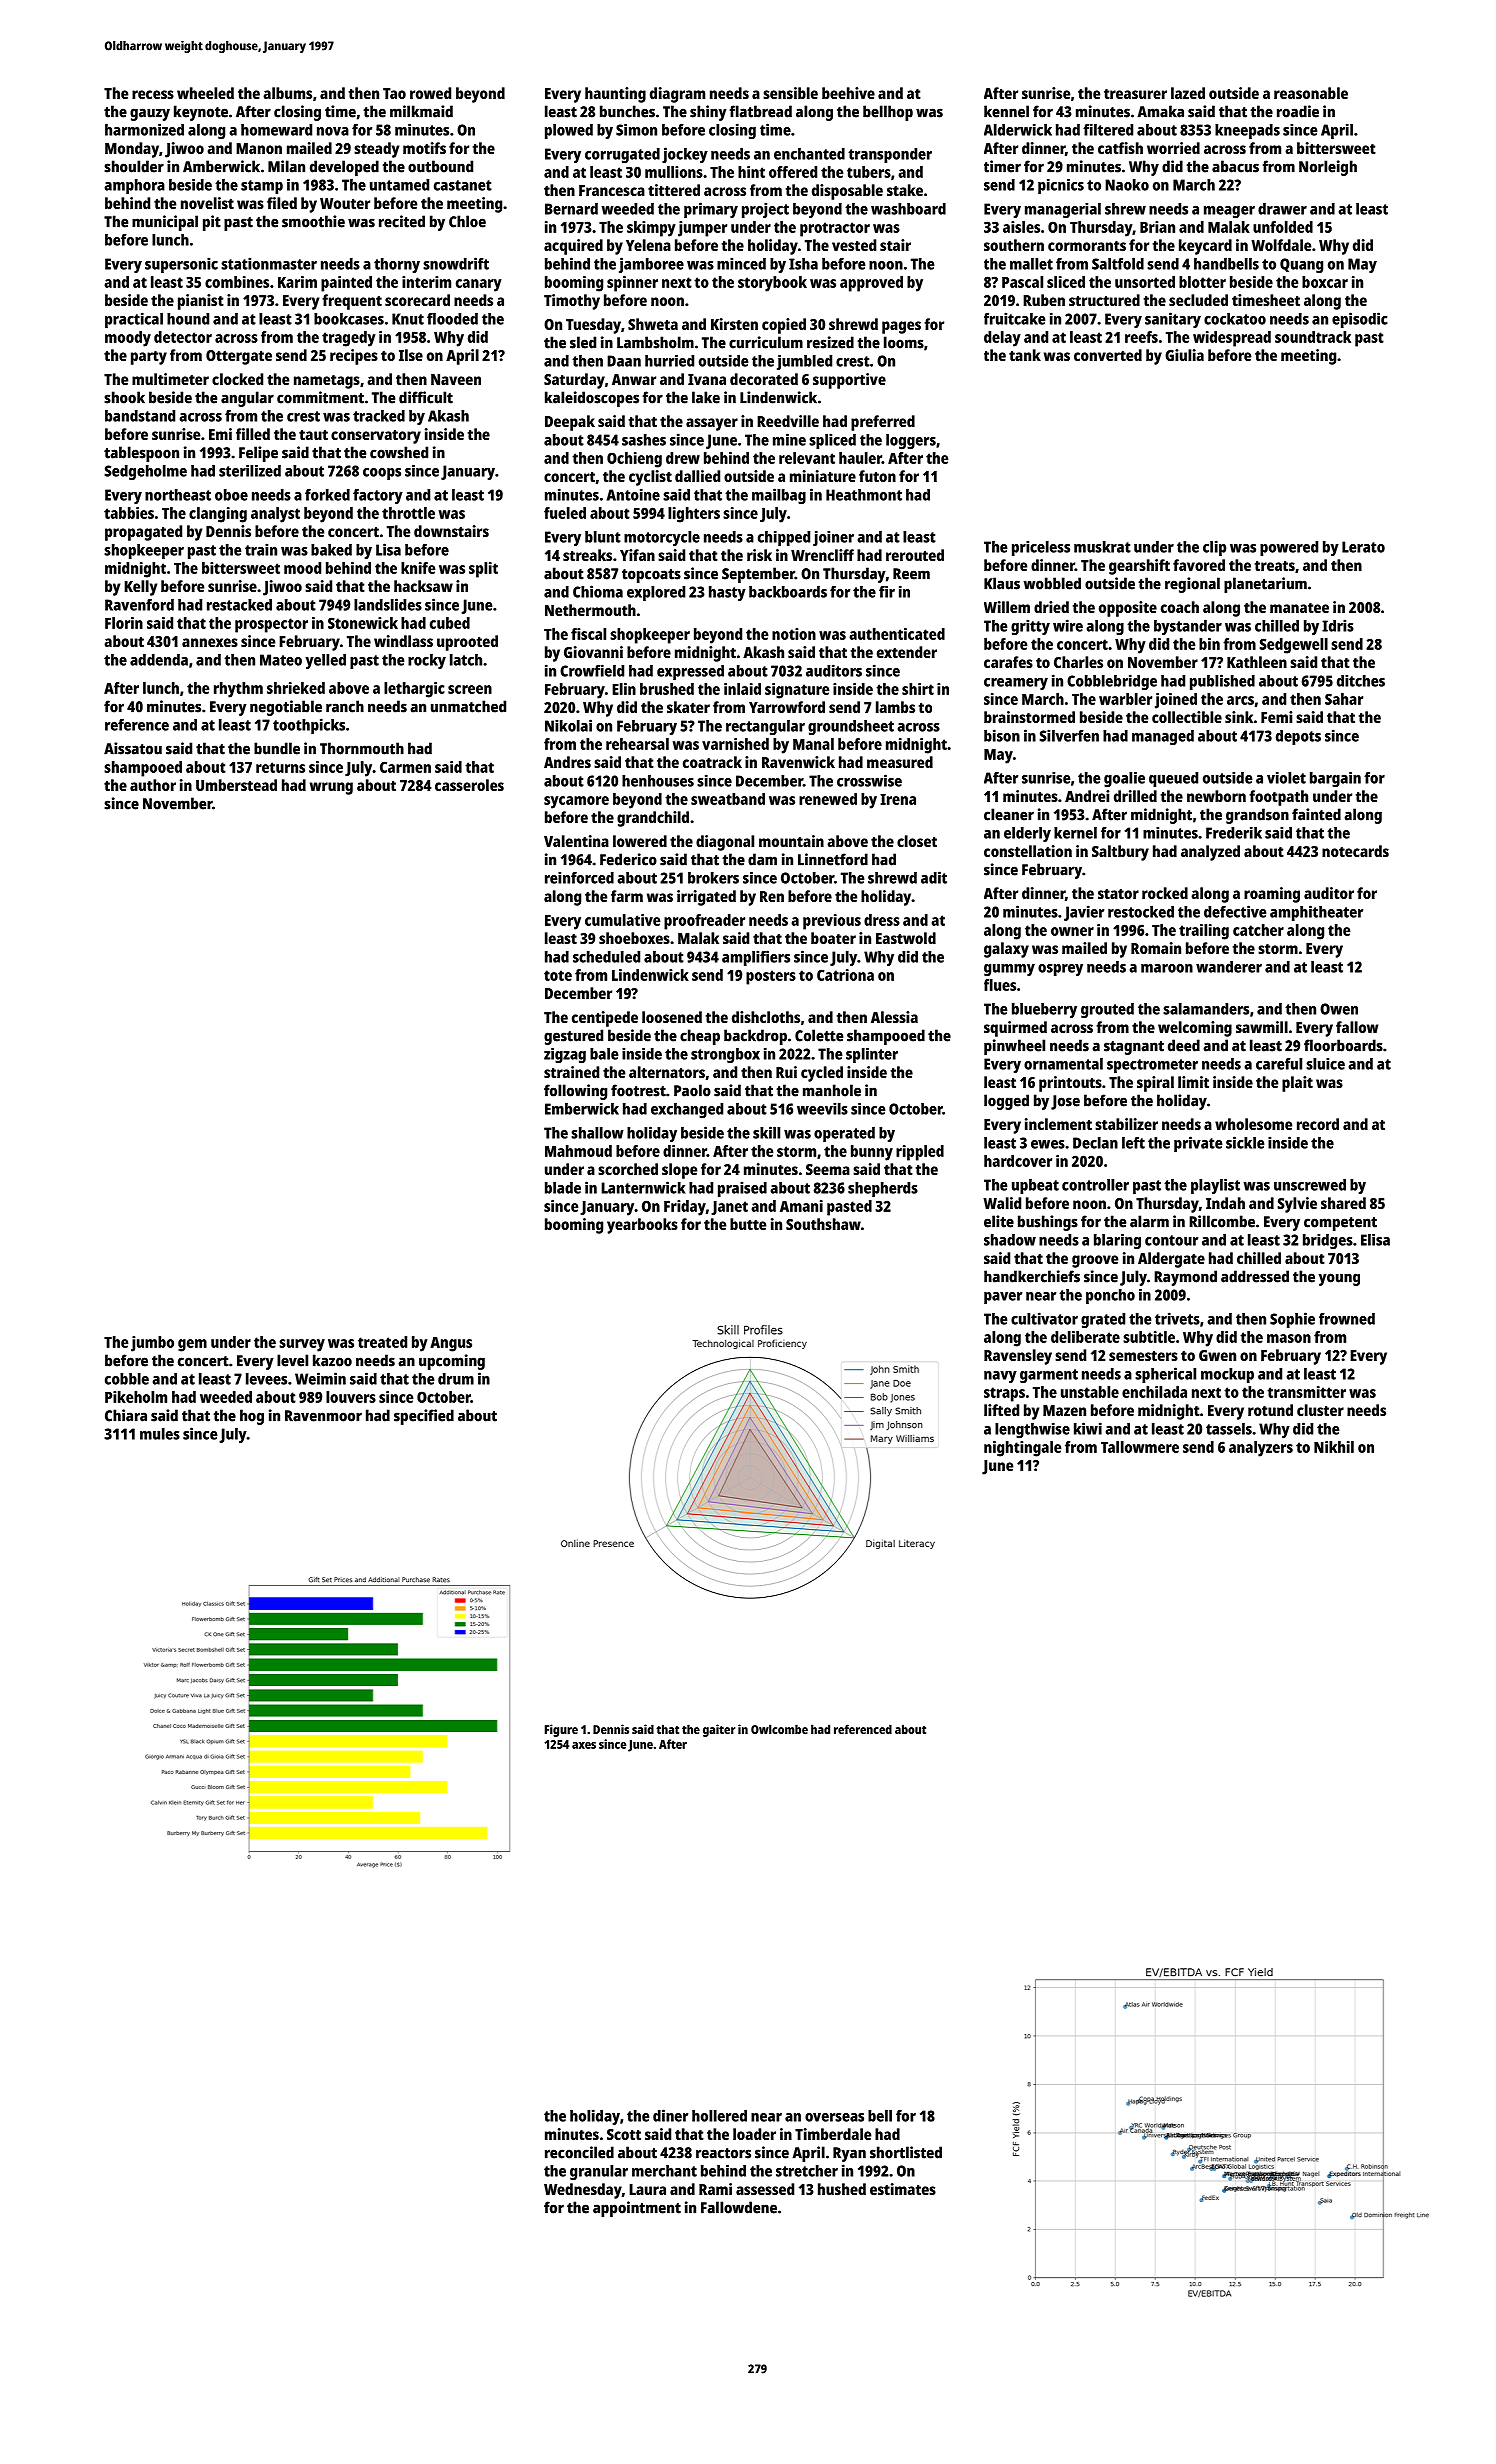  Describe the element at coordinates (565, 1055) in the screenshot. I see `zigzag` at that location.
